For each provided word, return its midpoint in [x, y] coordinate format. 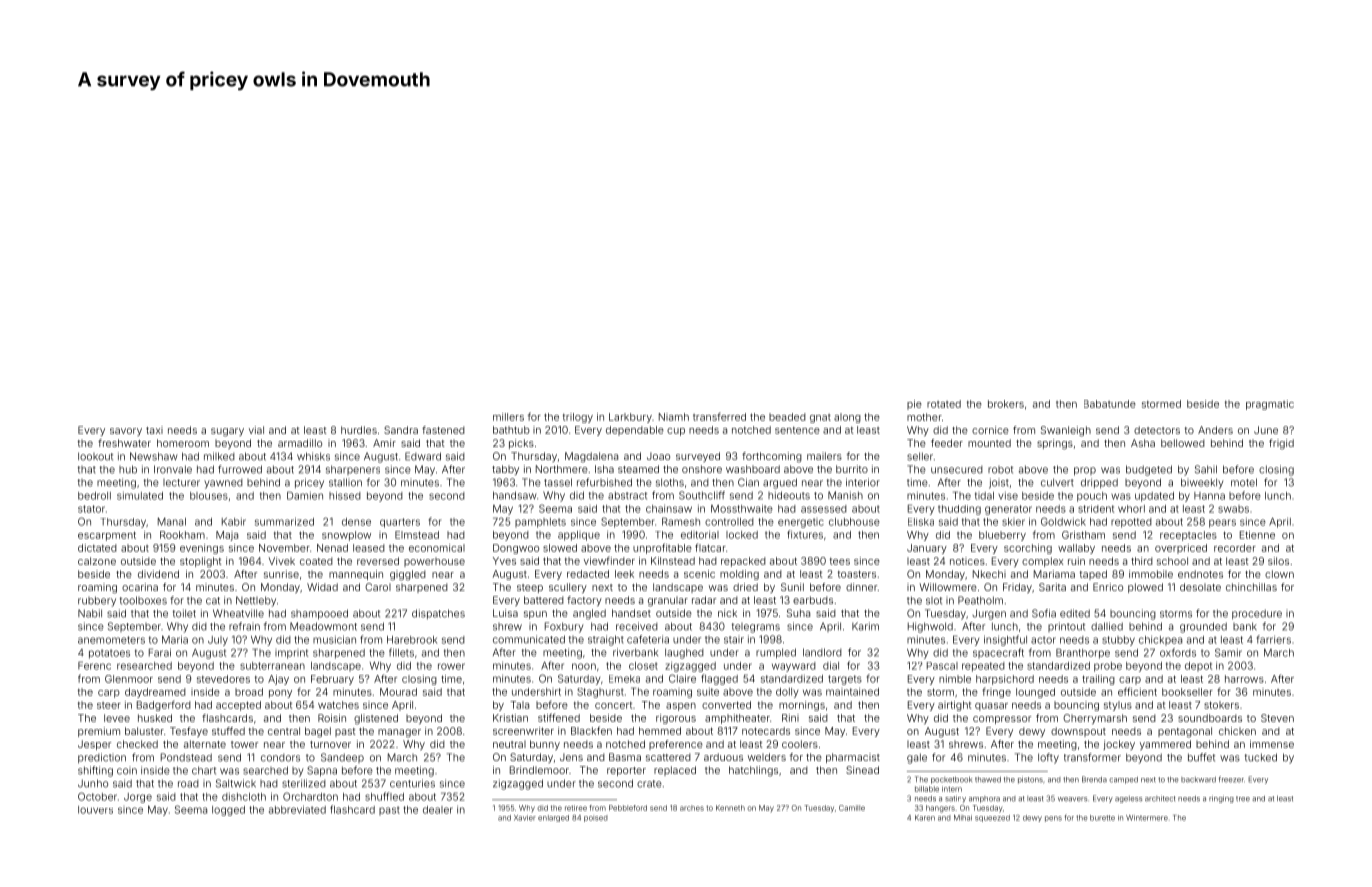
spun [535, 615]
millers [508, 417]
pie [914, 405]
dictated [97, 548]
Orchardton [310, 796]
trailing [1098, 680]
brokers [1006, 404]
